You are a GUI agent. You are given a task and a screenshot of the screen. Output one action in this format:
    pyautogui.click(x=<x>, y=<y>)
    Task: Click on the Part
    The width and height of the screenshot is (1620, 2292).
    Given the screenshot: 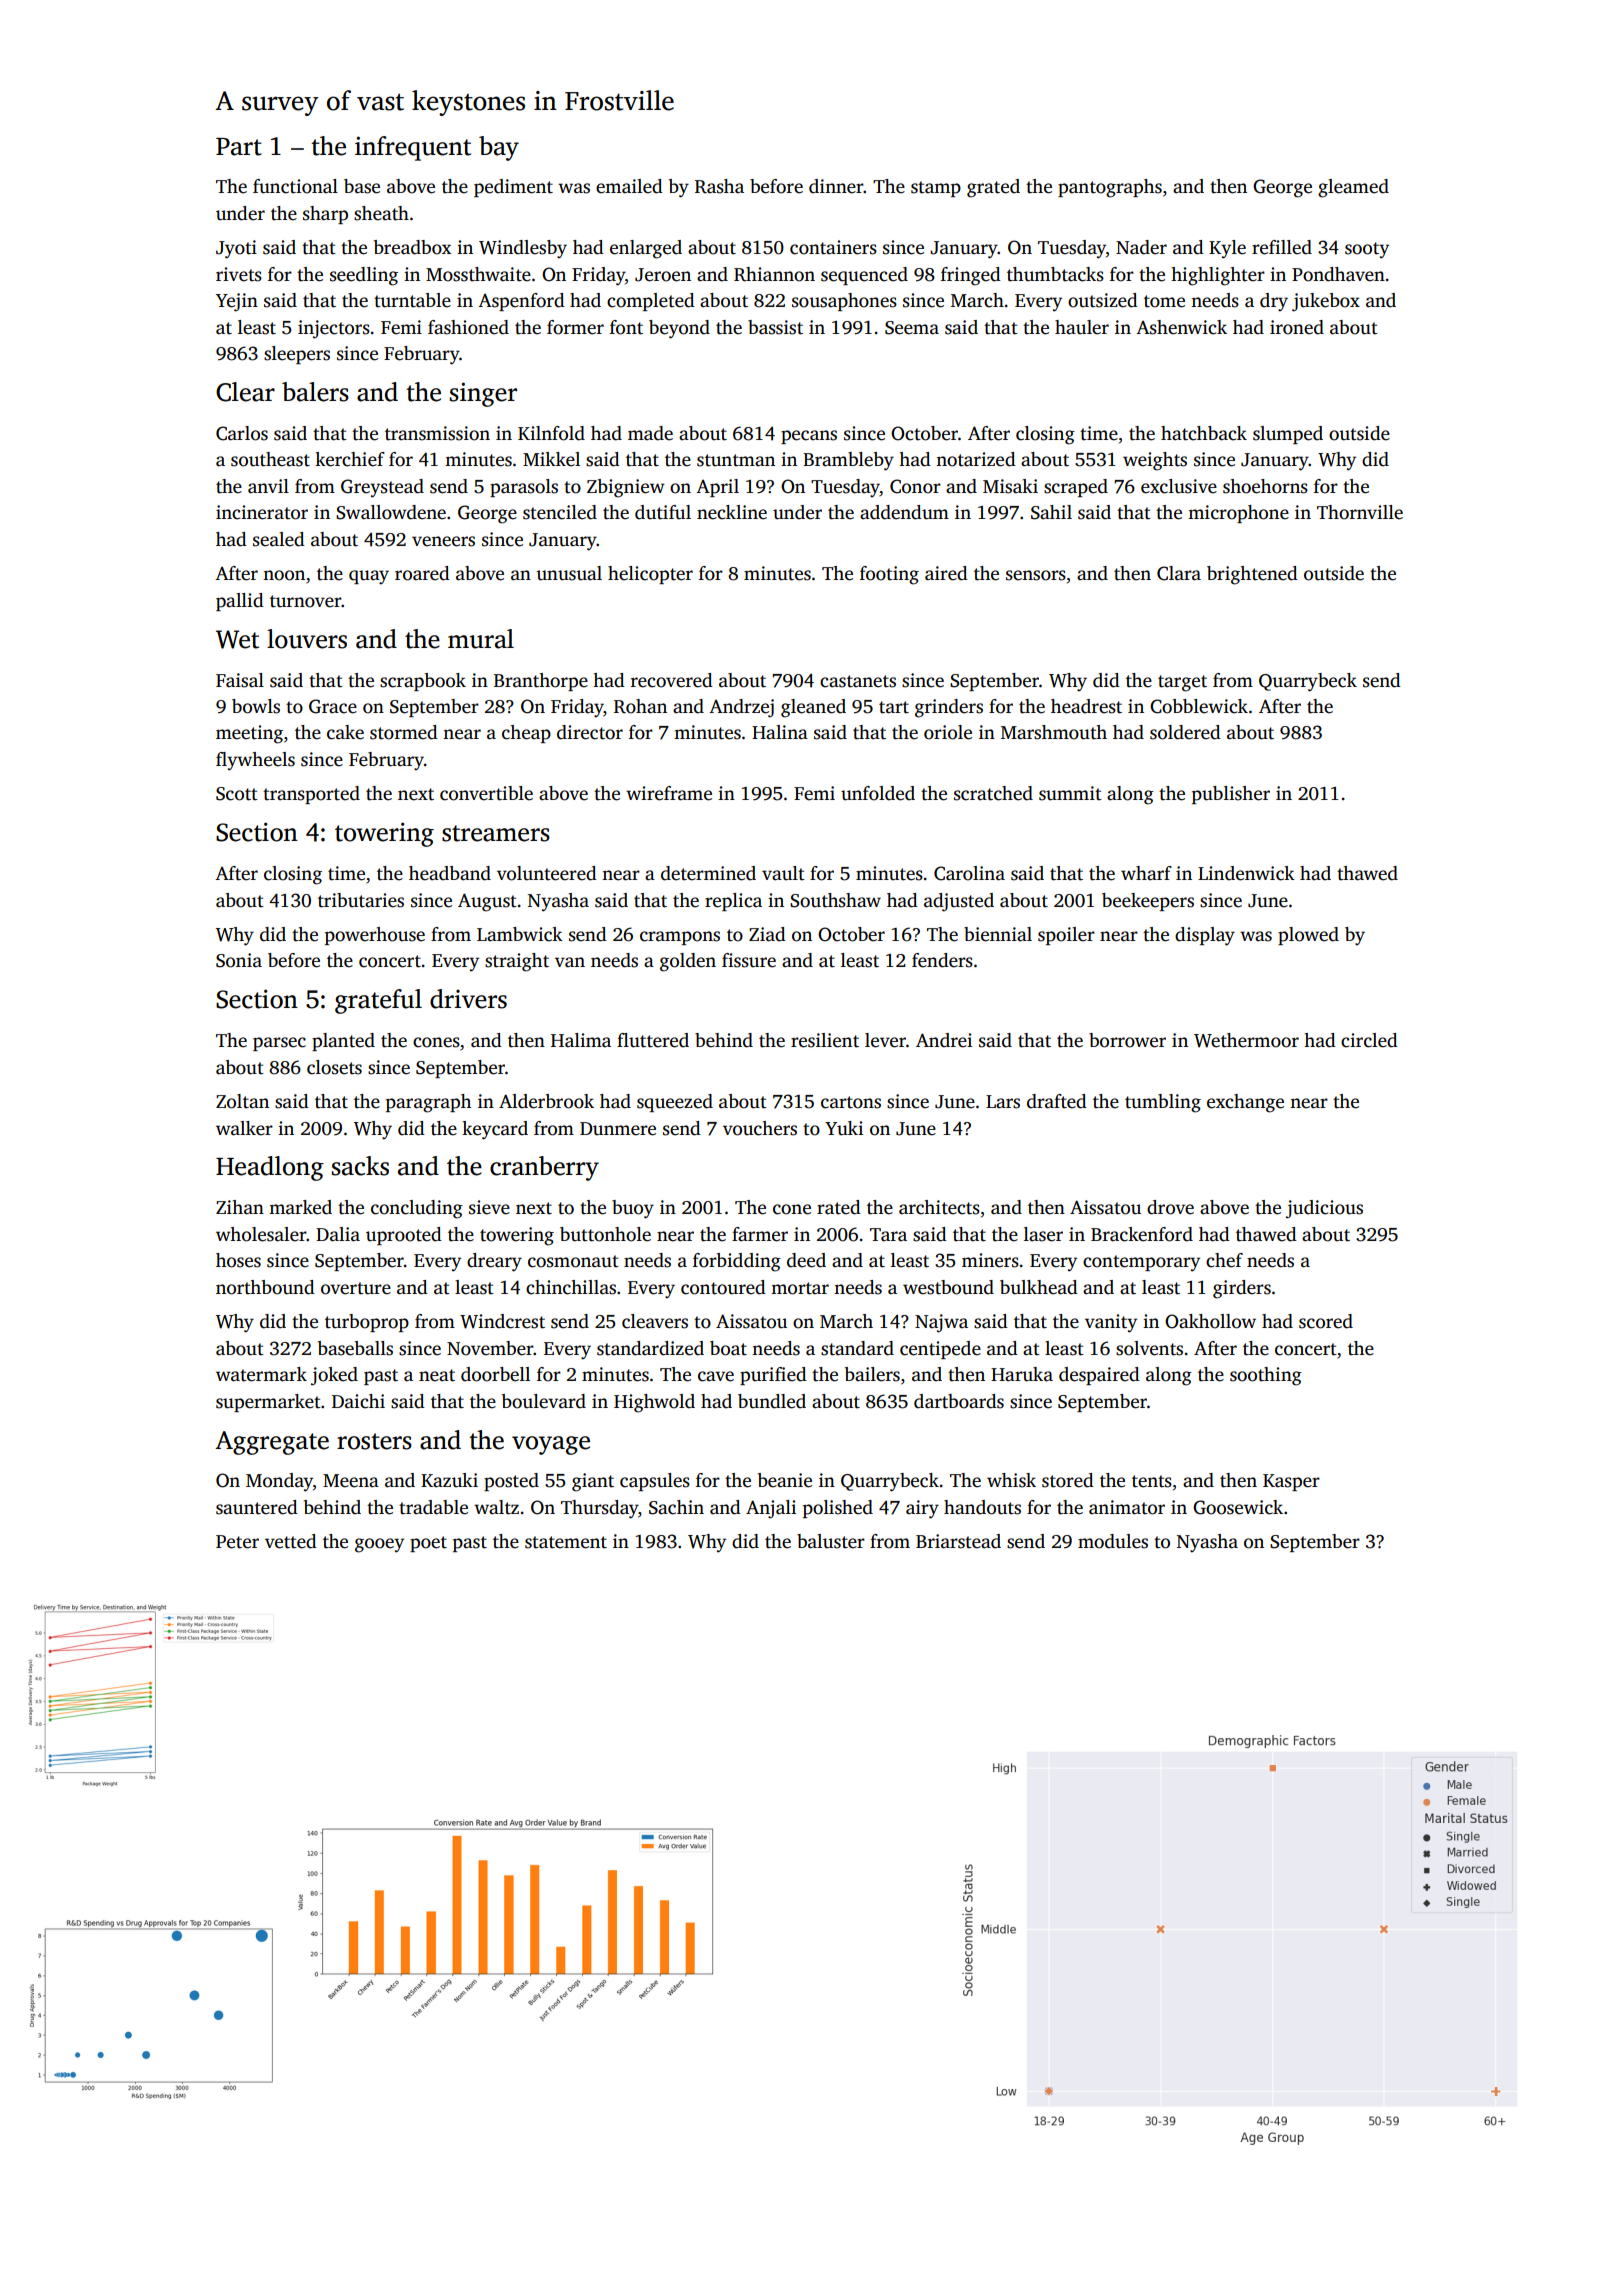 What is the action you would take?
    pyautogui.click(x=239, y=147)
